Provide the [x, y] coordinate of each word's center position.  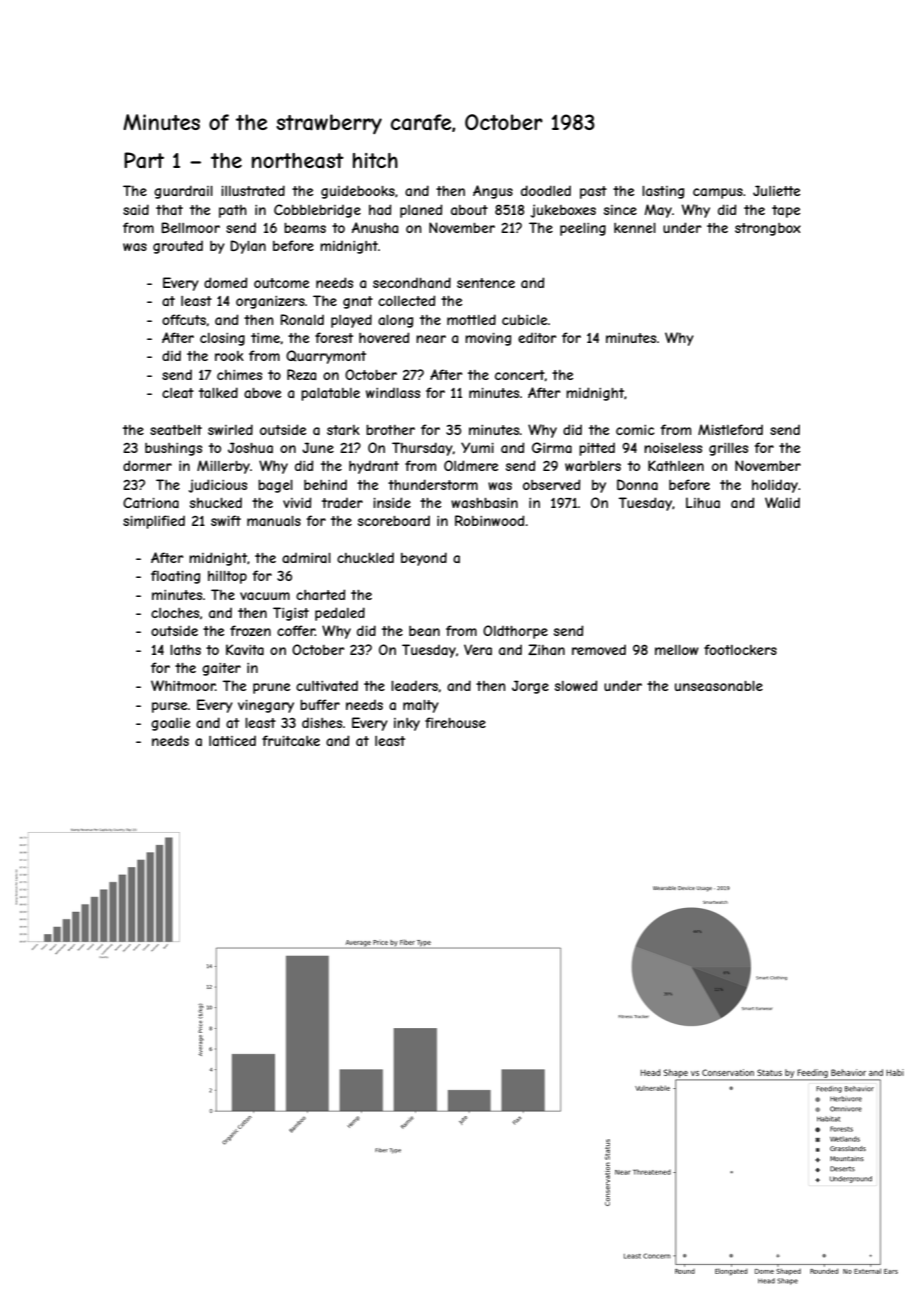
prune [271, 688]
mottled [471, 319]
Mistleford [730, 429]
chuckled [365, 558]
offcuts [184, 319]
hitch [375, 160]
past [593, 192]
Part [144, 160]
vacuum [265, 596]
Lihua [703, 502]
